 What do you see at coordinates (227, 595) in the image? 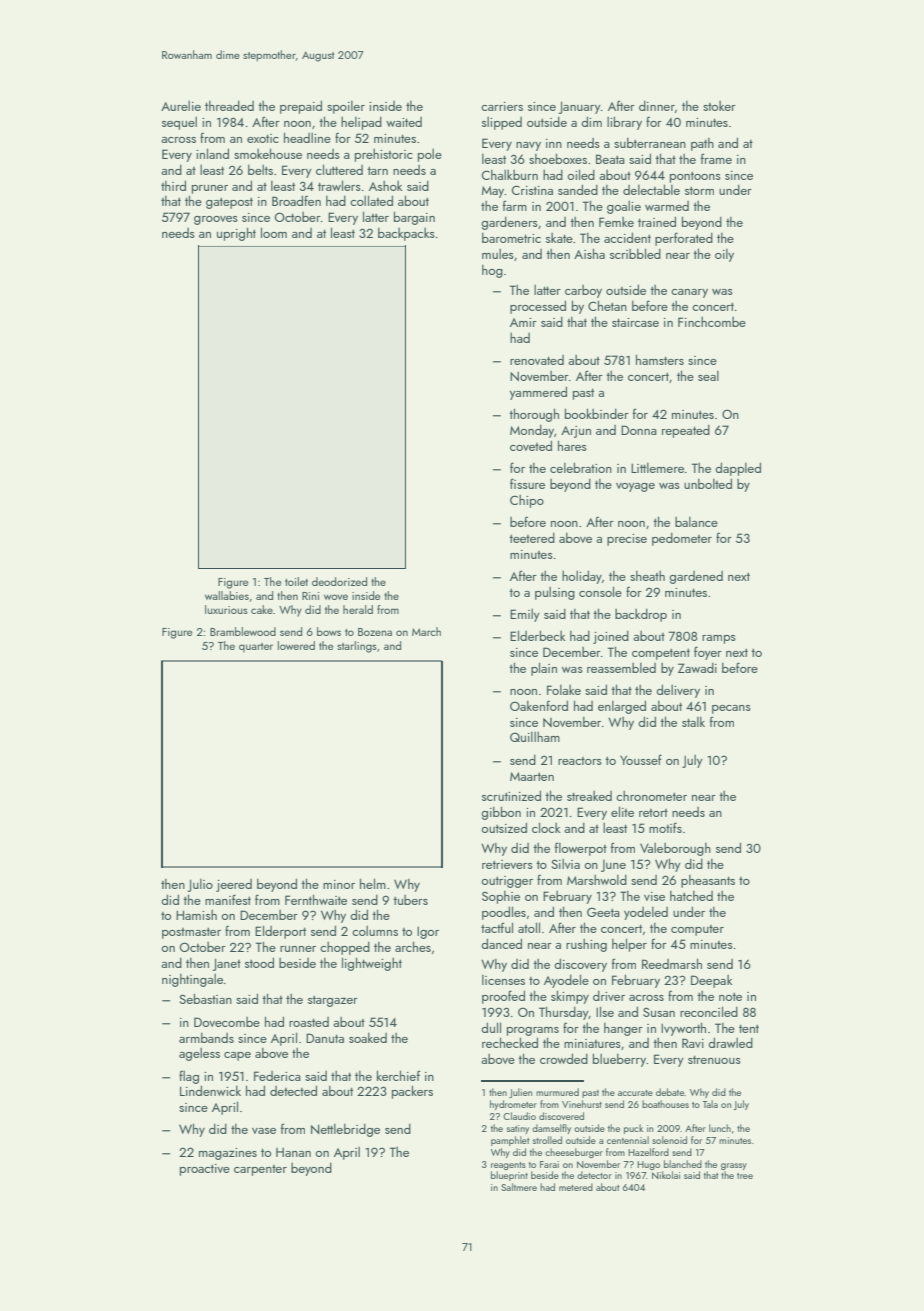
I see `wallabies` at bounding box center [227, 595].
